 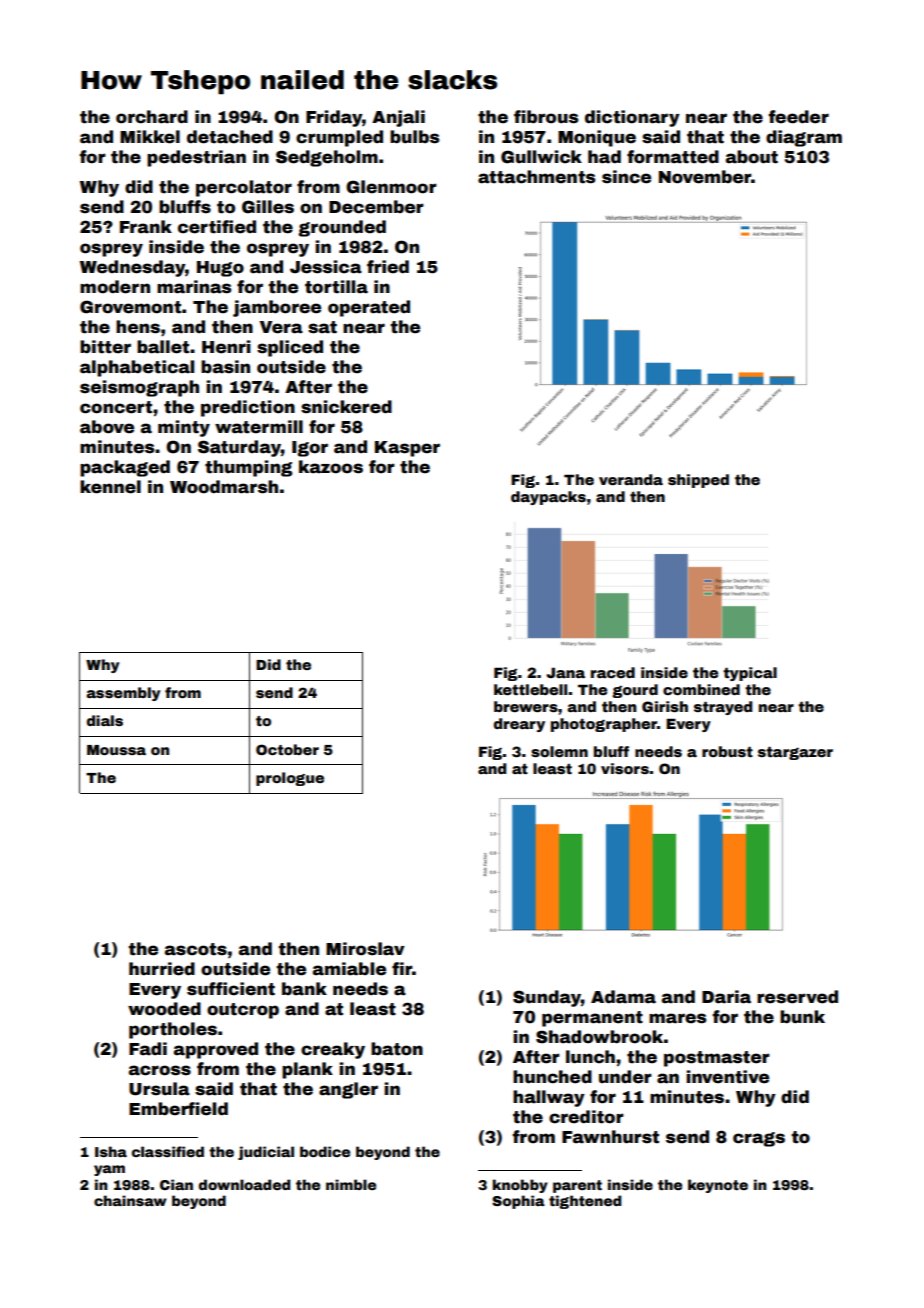 I want to click on nimble, so click(x=351, y=1184).
